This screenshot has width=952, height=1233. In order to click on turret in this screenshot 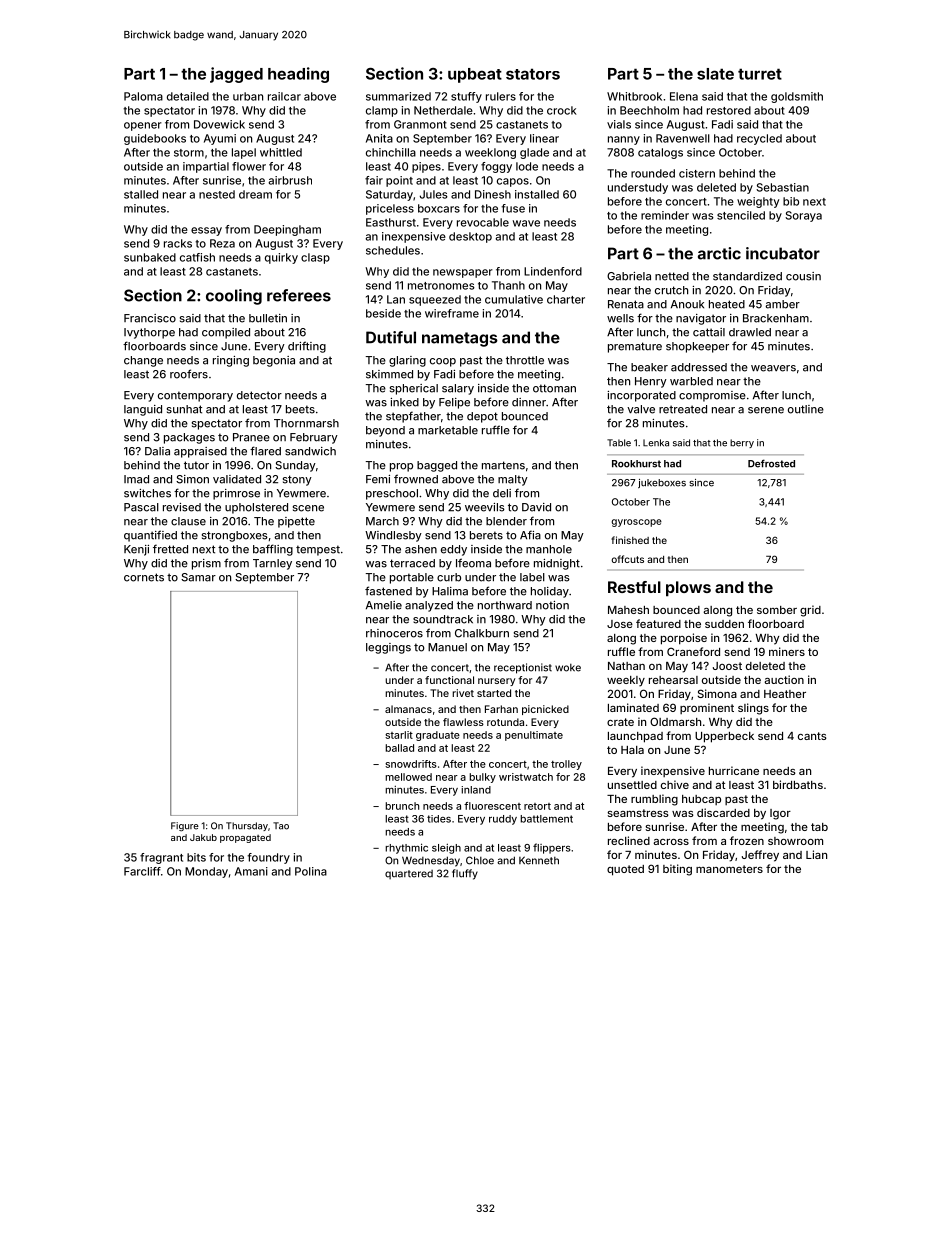, I will do `click(760, 74)`.
